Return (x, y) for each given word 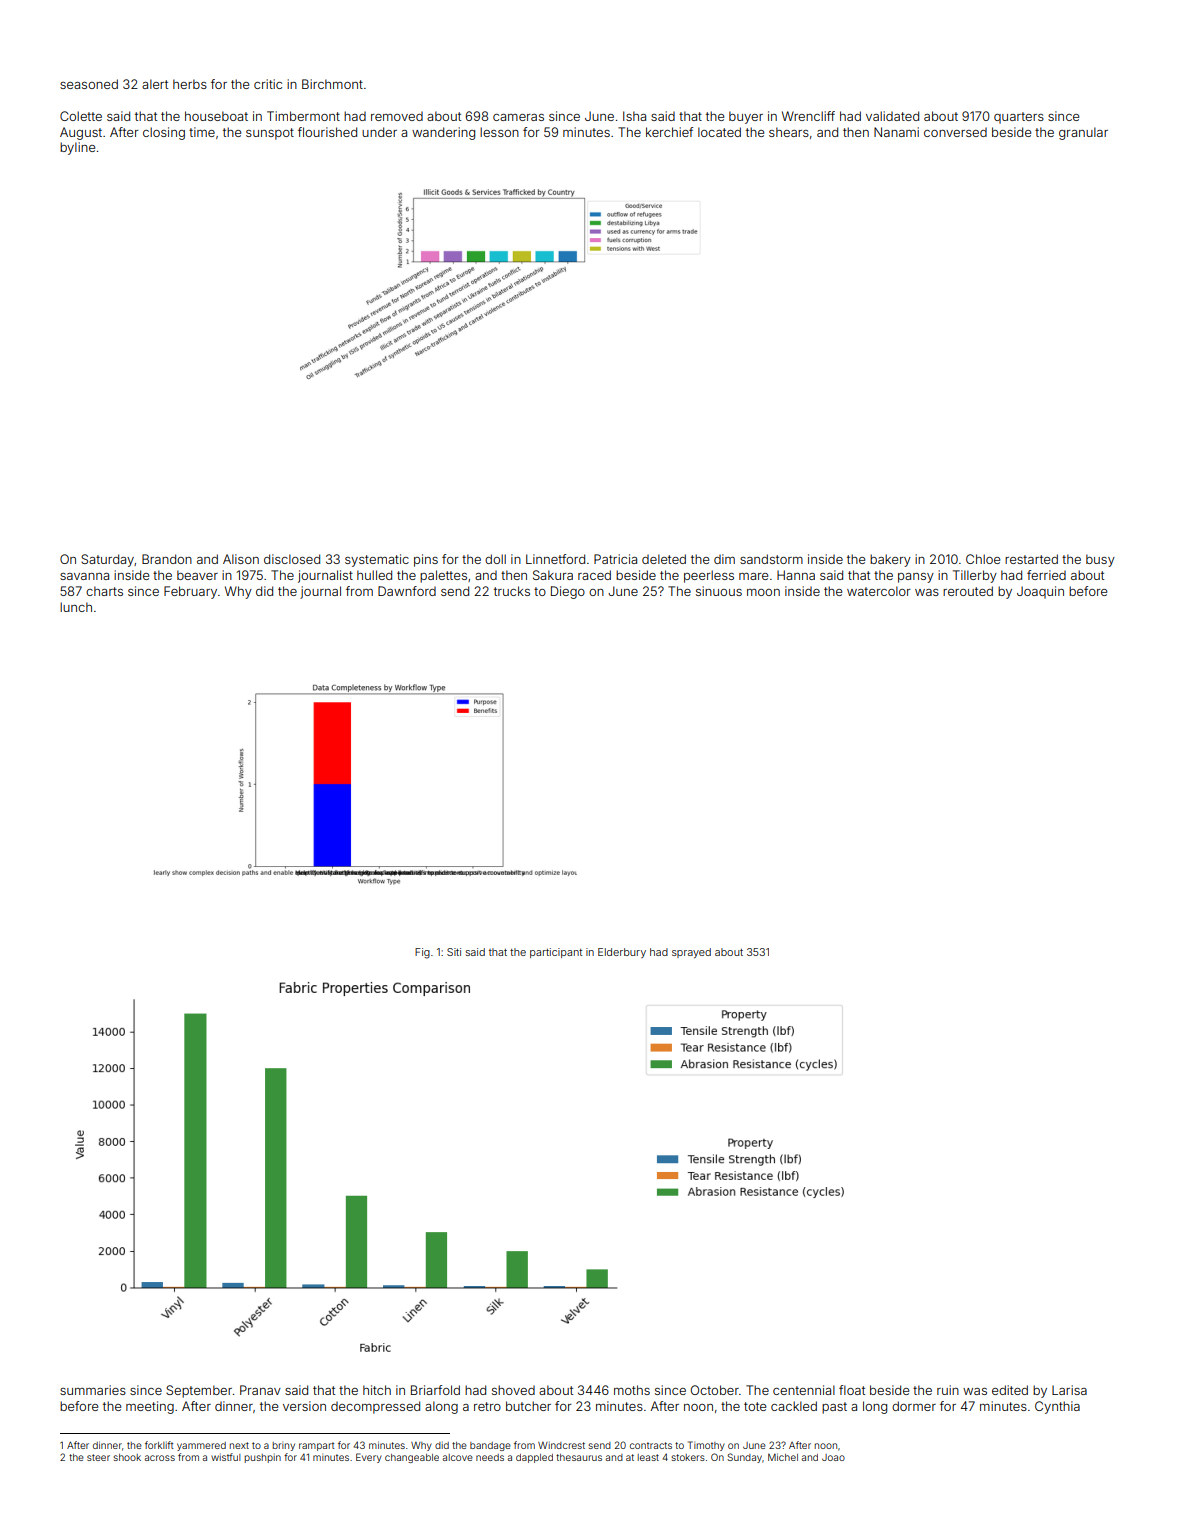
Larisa (1069, 1390)
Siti (454, 952)
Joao (833, 1457)
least (648, 1457)
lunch (76, 607)
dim (724, 559)
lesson (499, 132)
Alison (241, 559)
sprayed (691, 953)
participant (556, 953)
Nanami (896, 132)
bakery (890, 560)
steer (98, 1457)
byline (77, 148)
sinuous (719, 591)
